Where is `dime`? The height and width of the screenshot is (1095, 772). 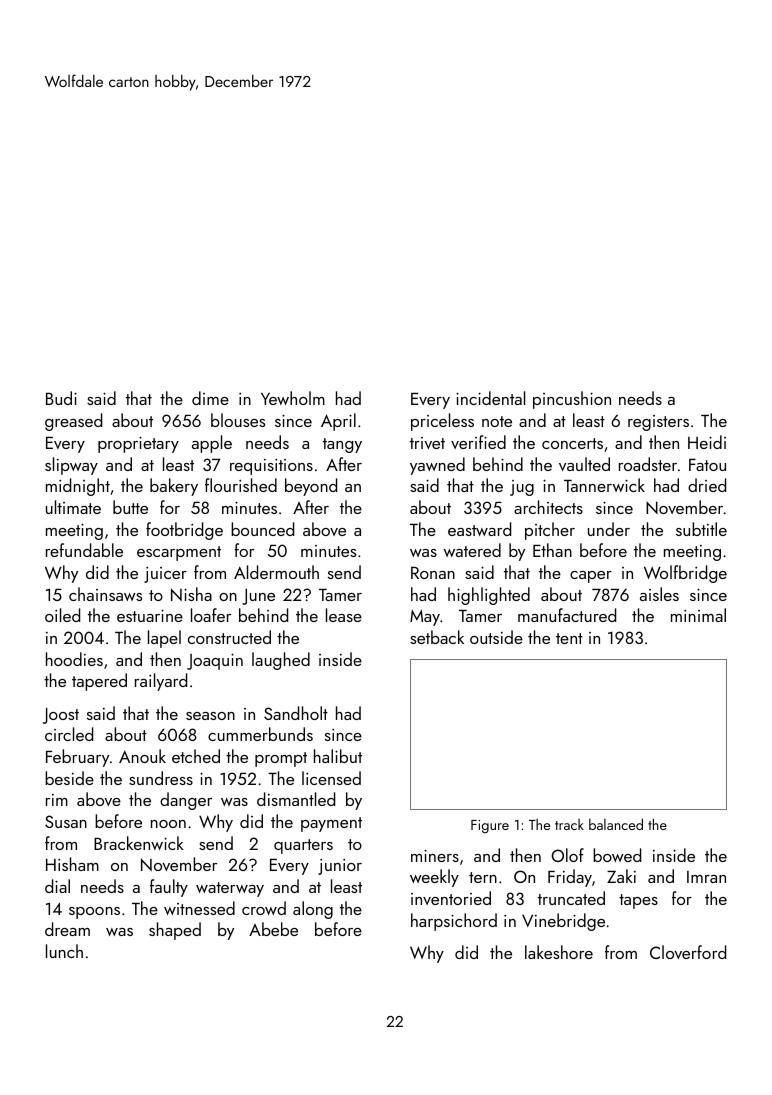
dime is located at coordinates (210, 398).
